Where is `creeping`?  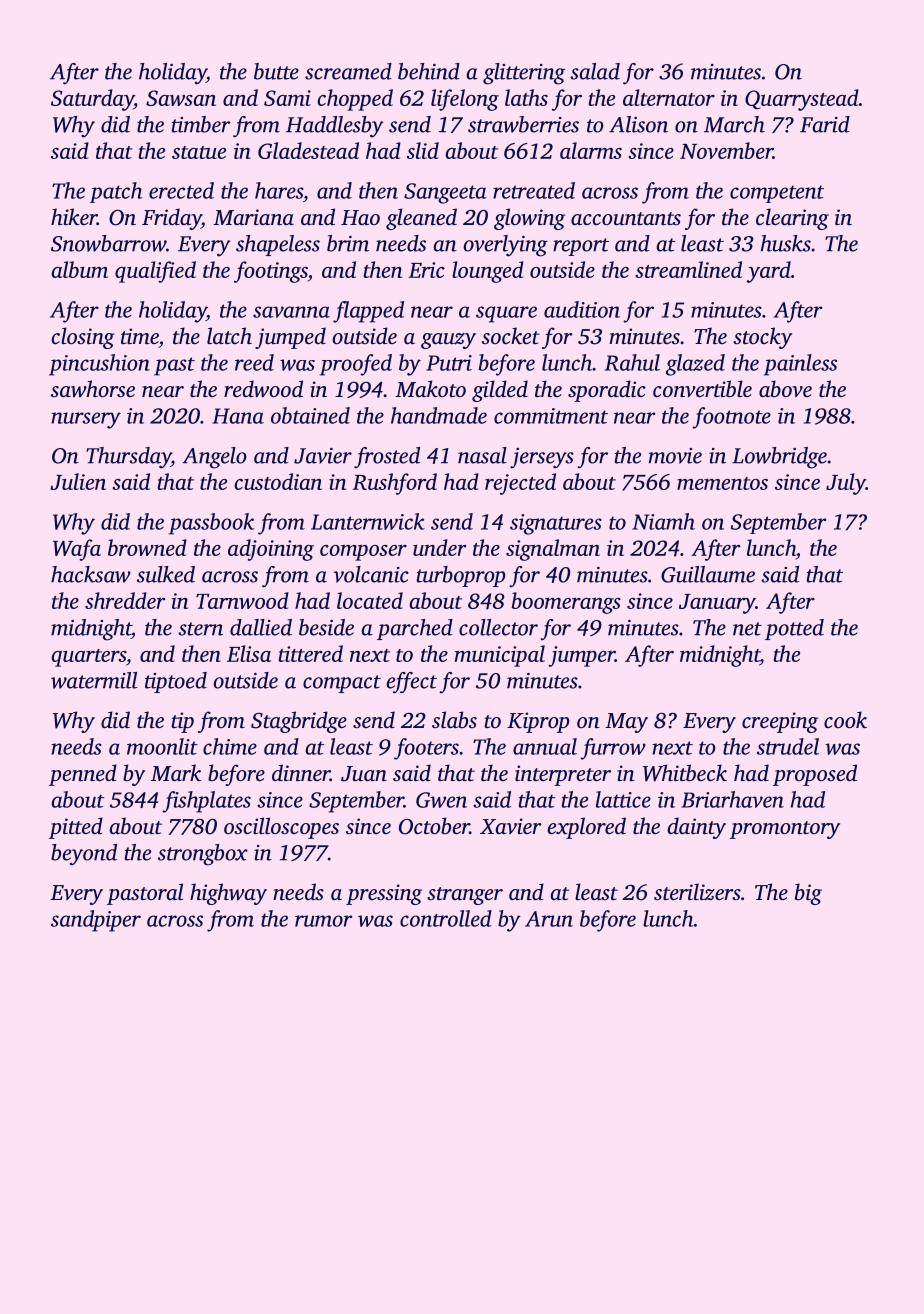
creeping is located at coordinates (780, 722).
